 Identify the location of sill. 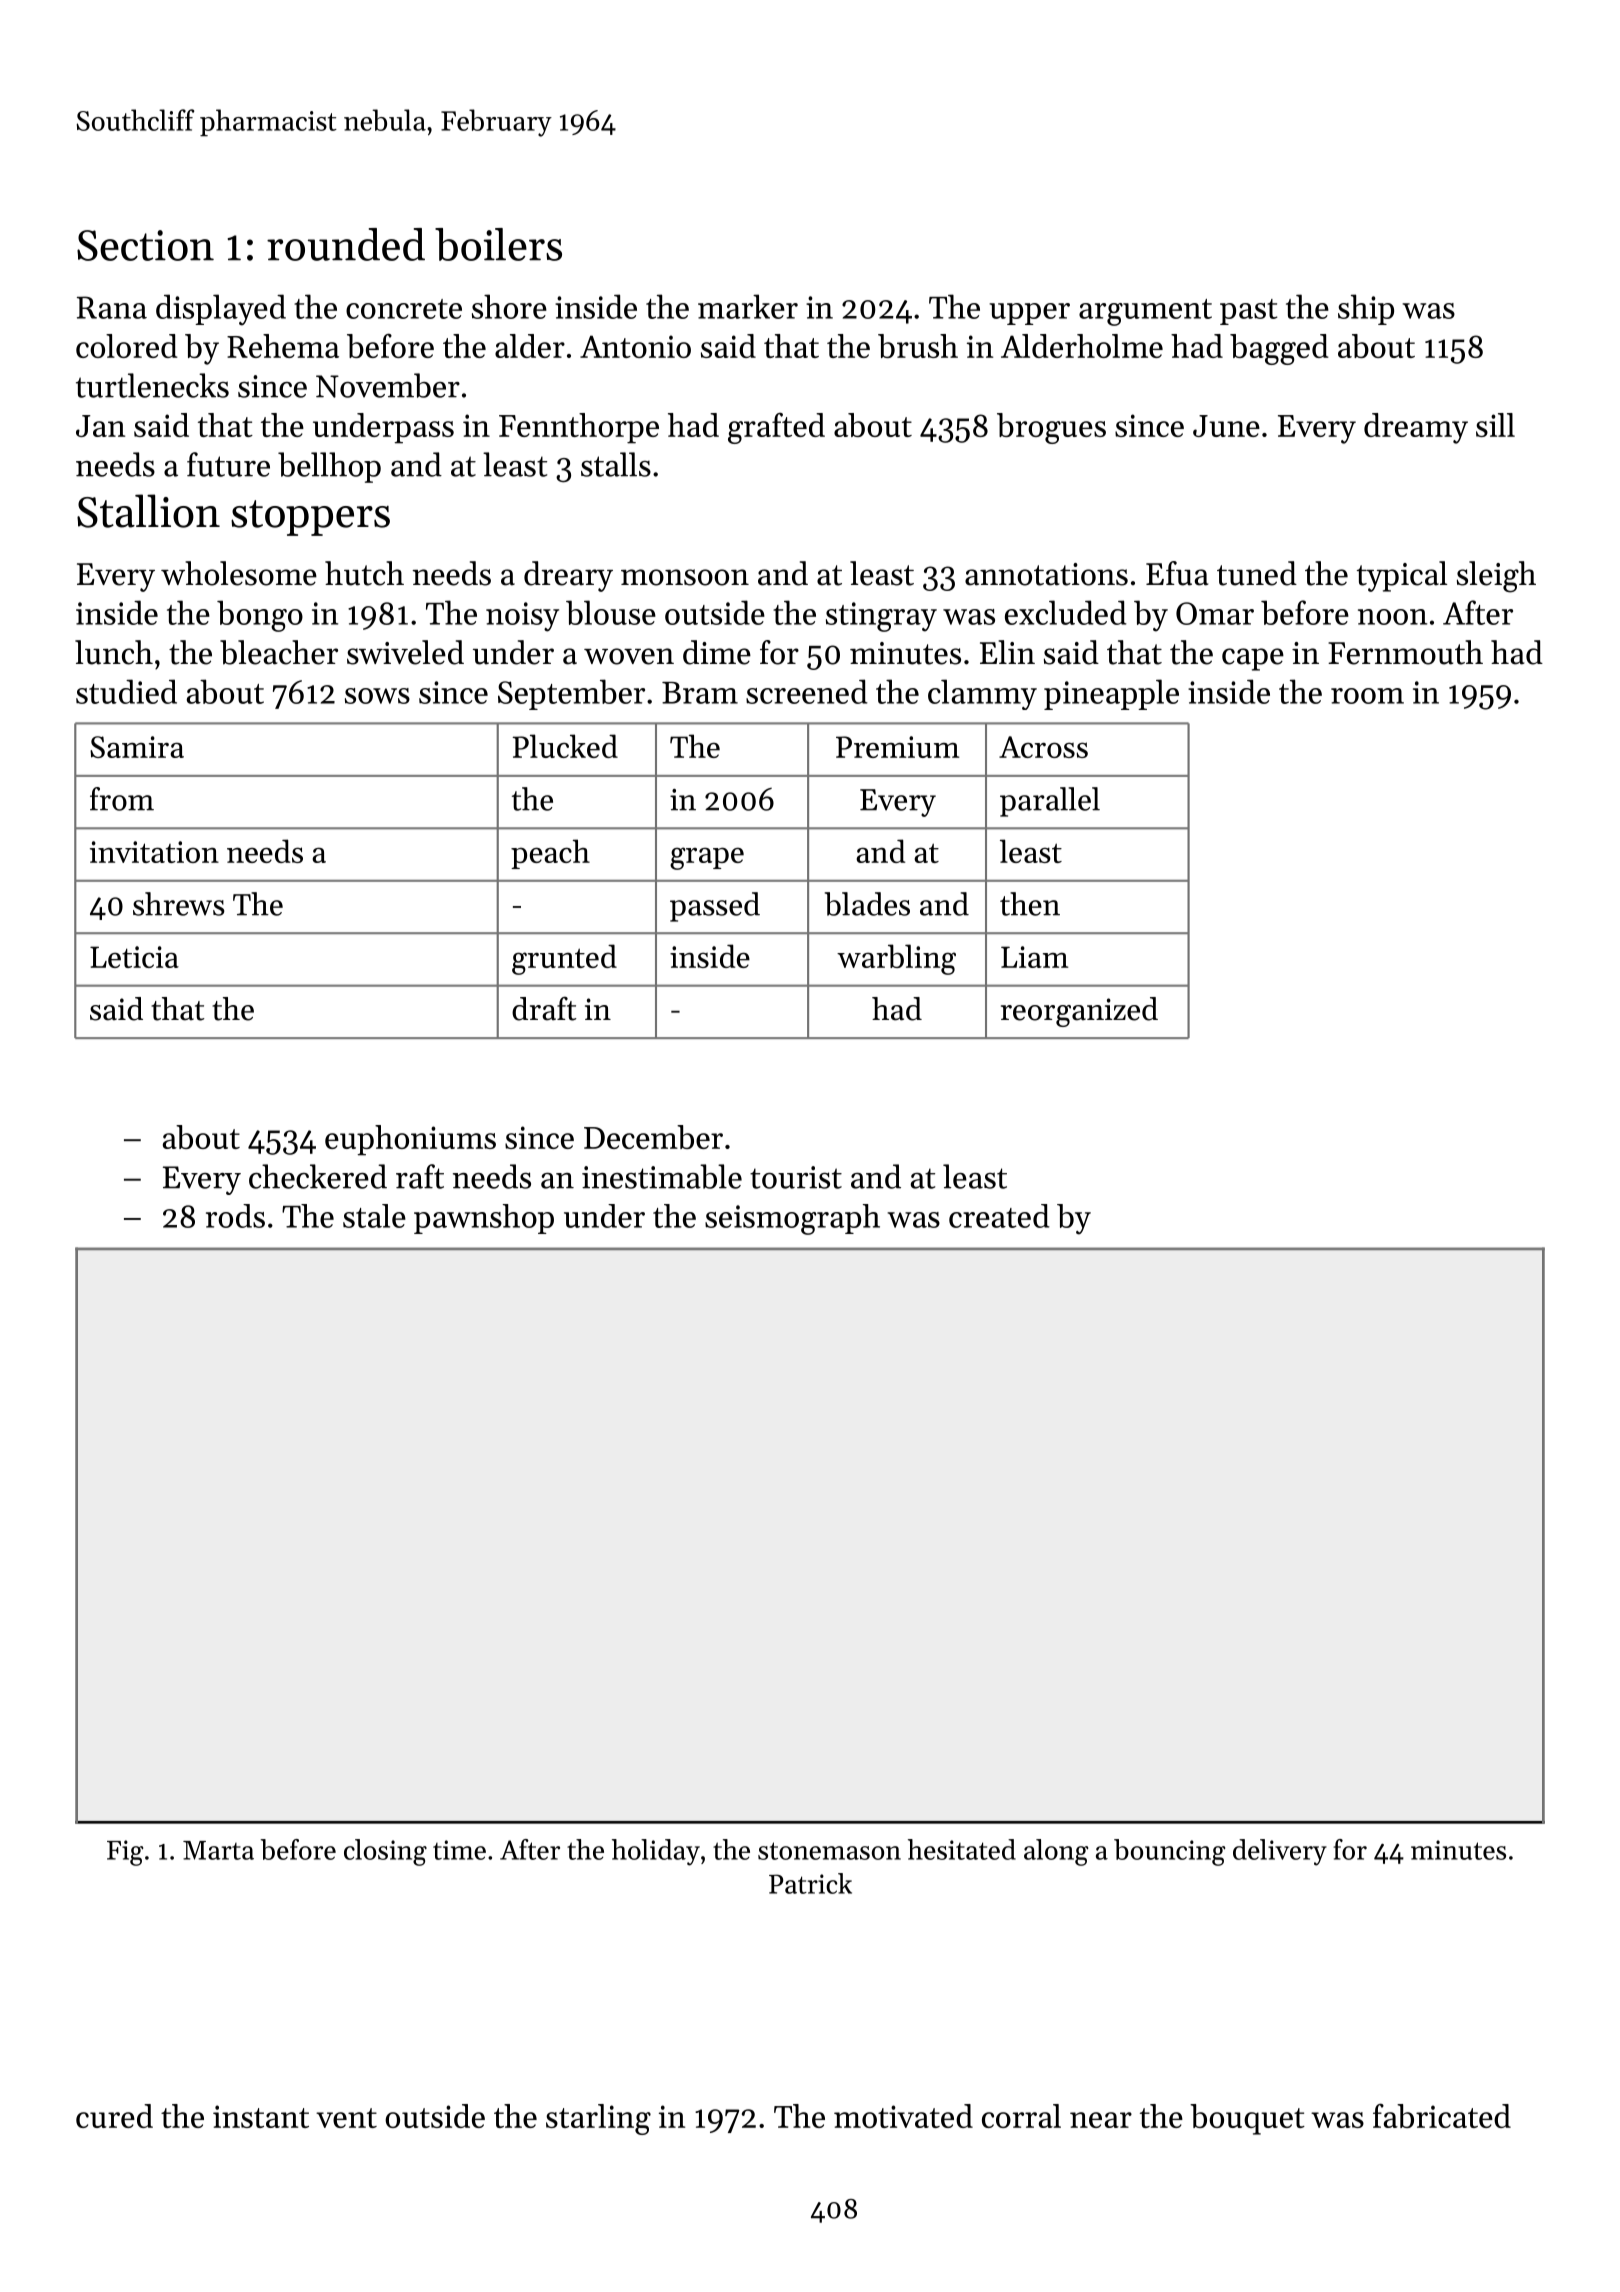
(1495, 425).
